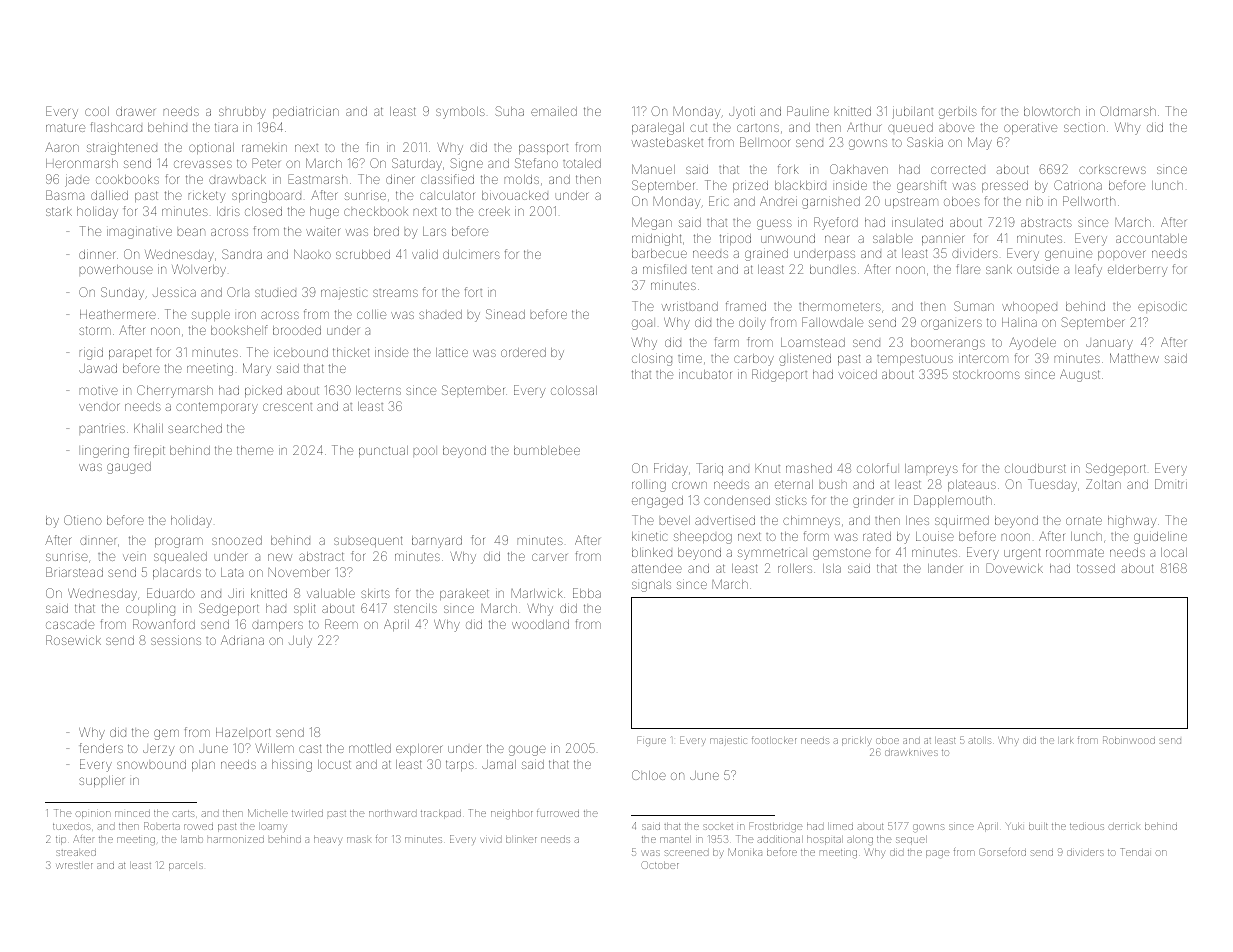 Image resolution: width=1233 pixels, height=952 pixels. I want to click on lamb, so click(192, 839).
